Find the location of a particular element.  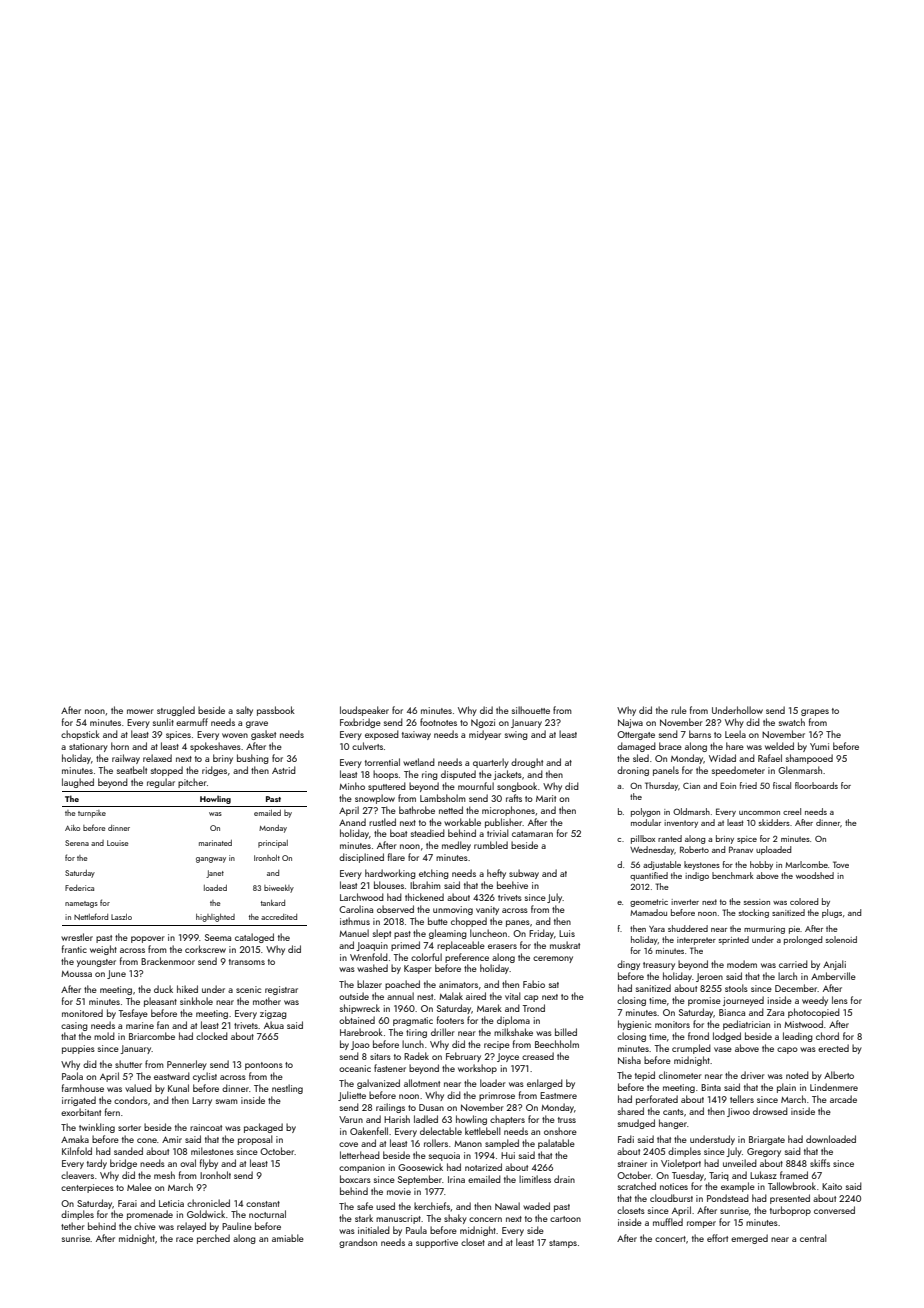

popover is located at coordinates (148, 939).
